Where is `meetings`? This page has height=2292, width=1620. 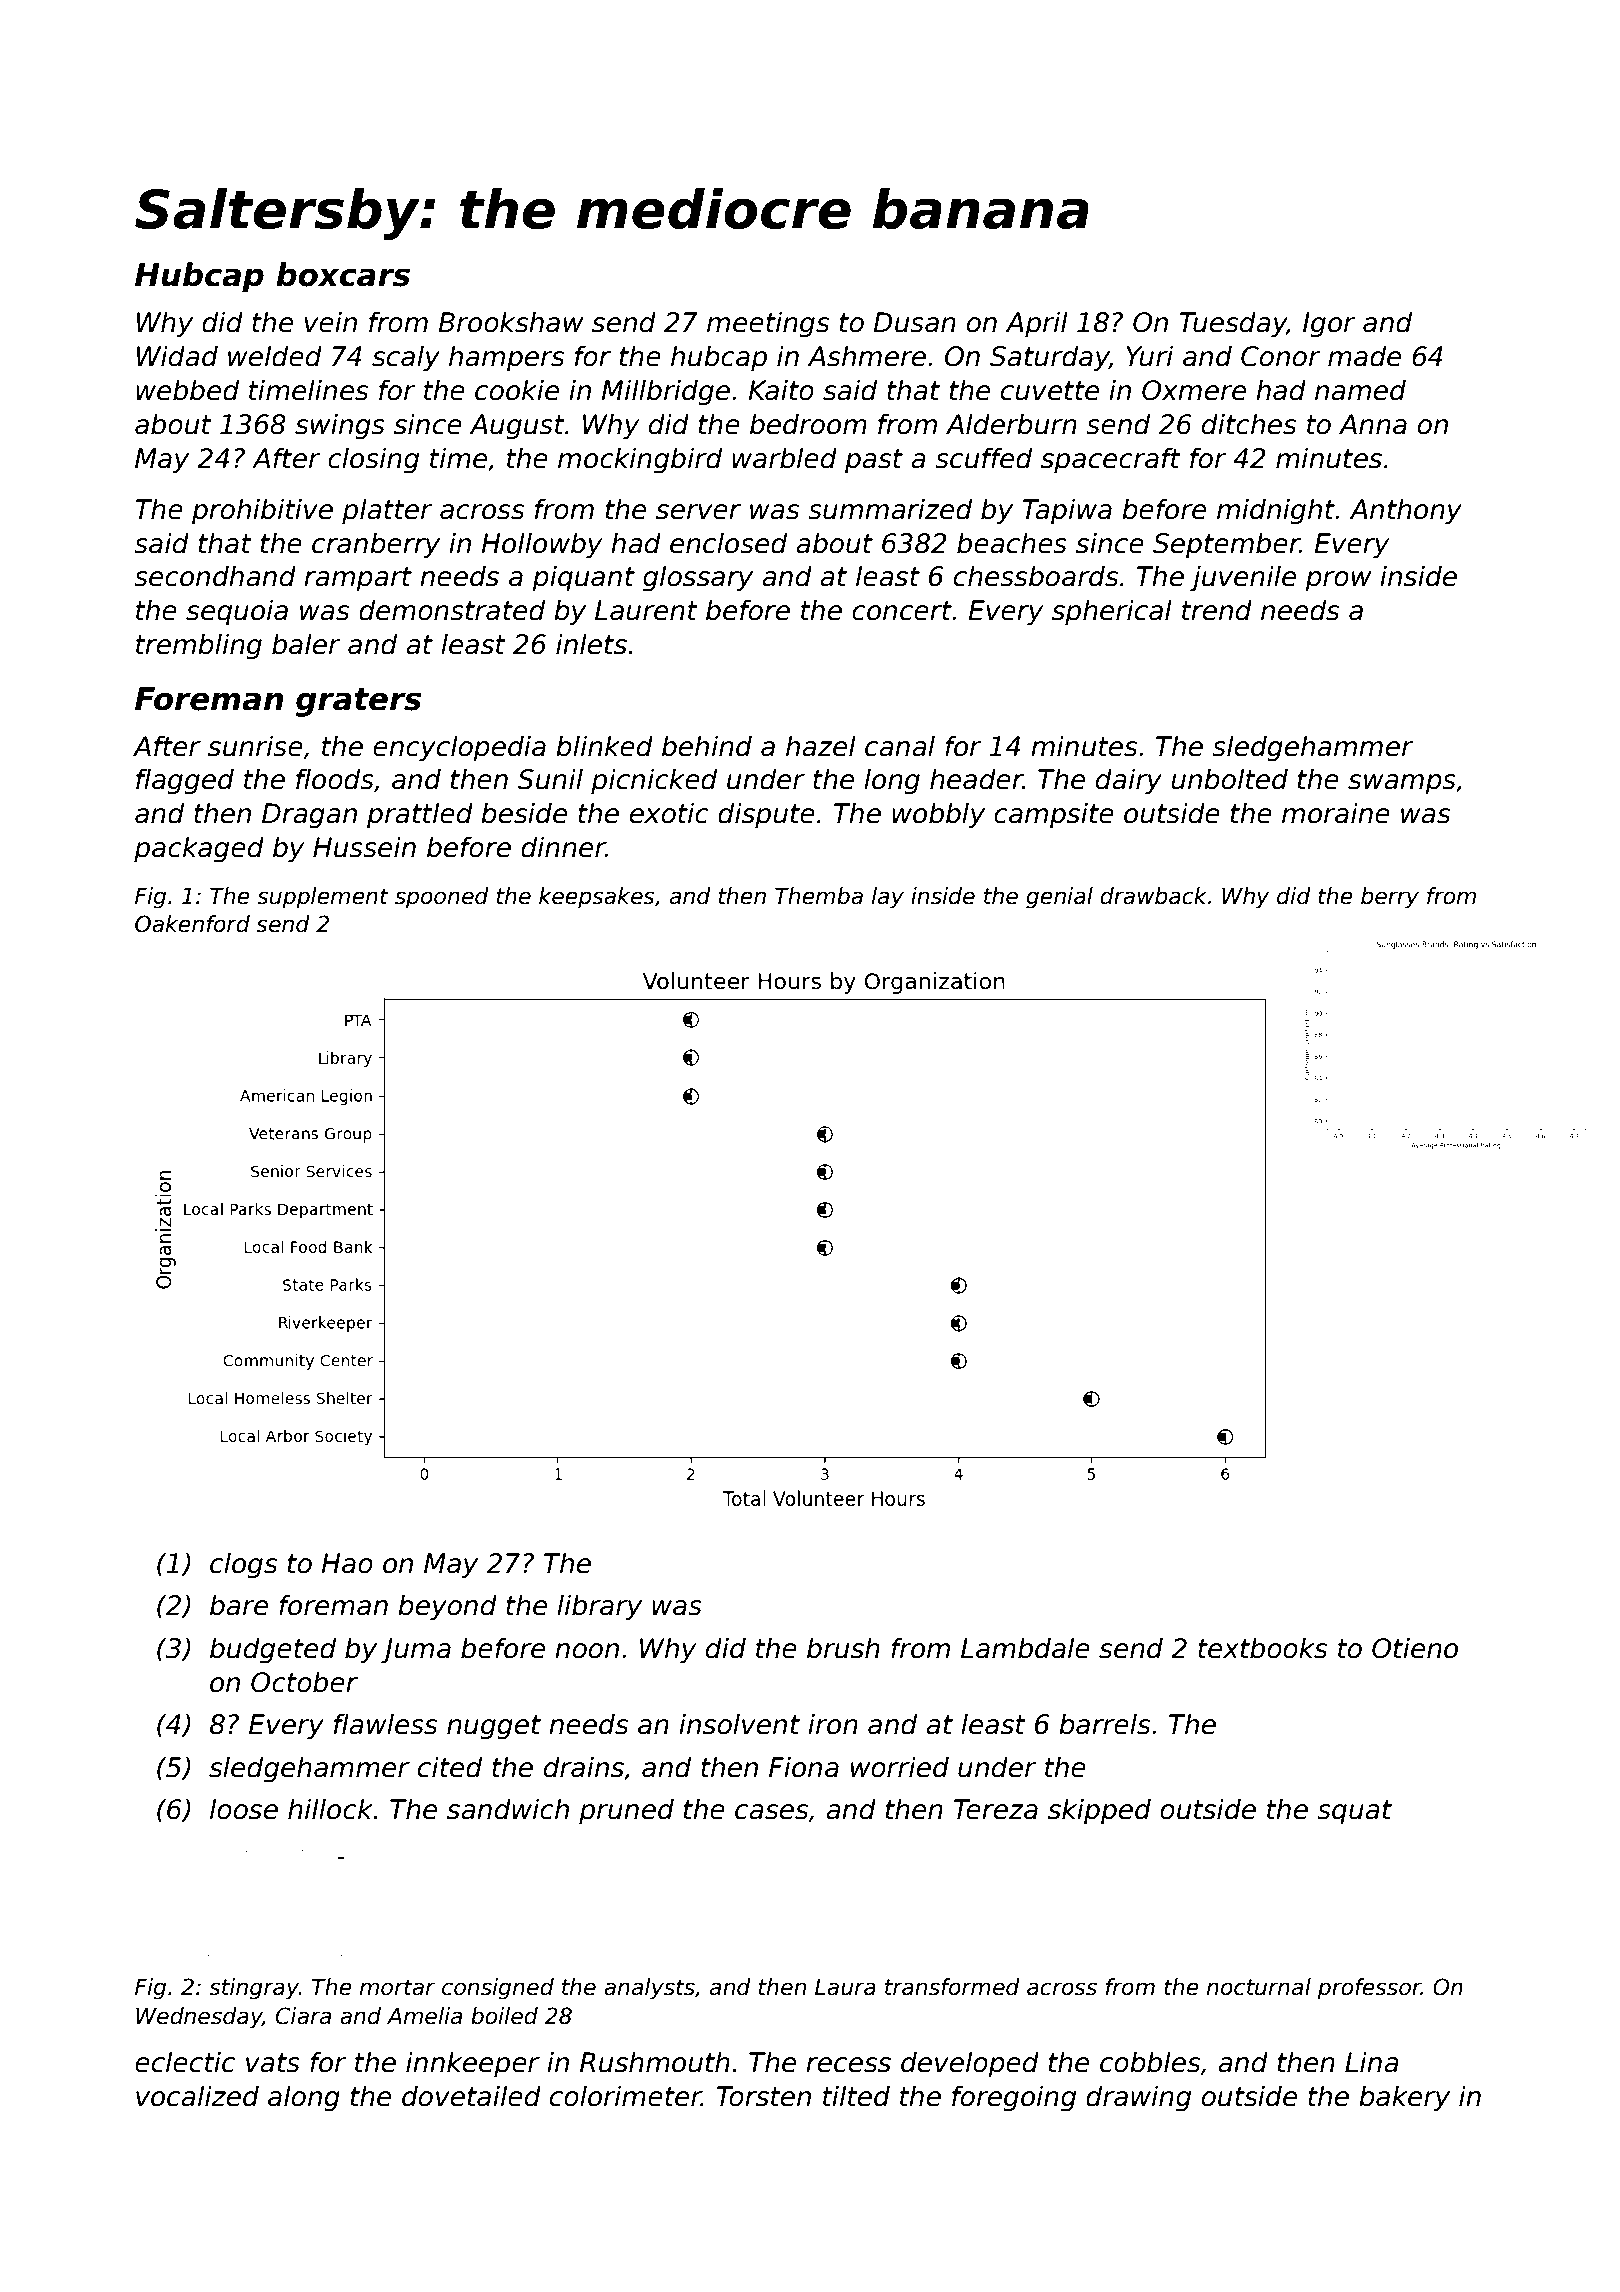
meetings is located at coordinates (768, 324).
